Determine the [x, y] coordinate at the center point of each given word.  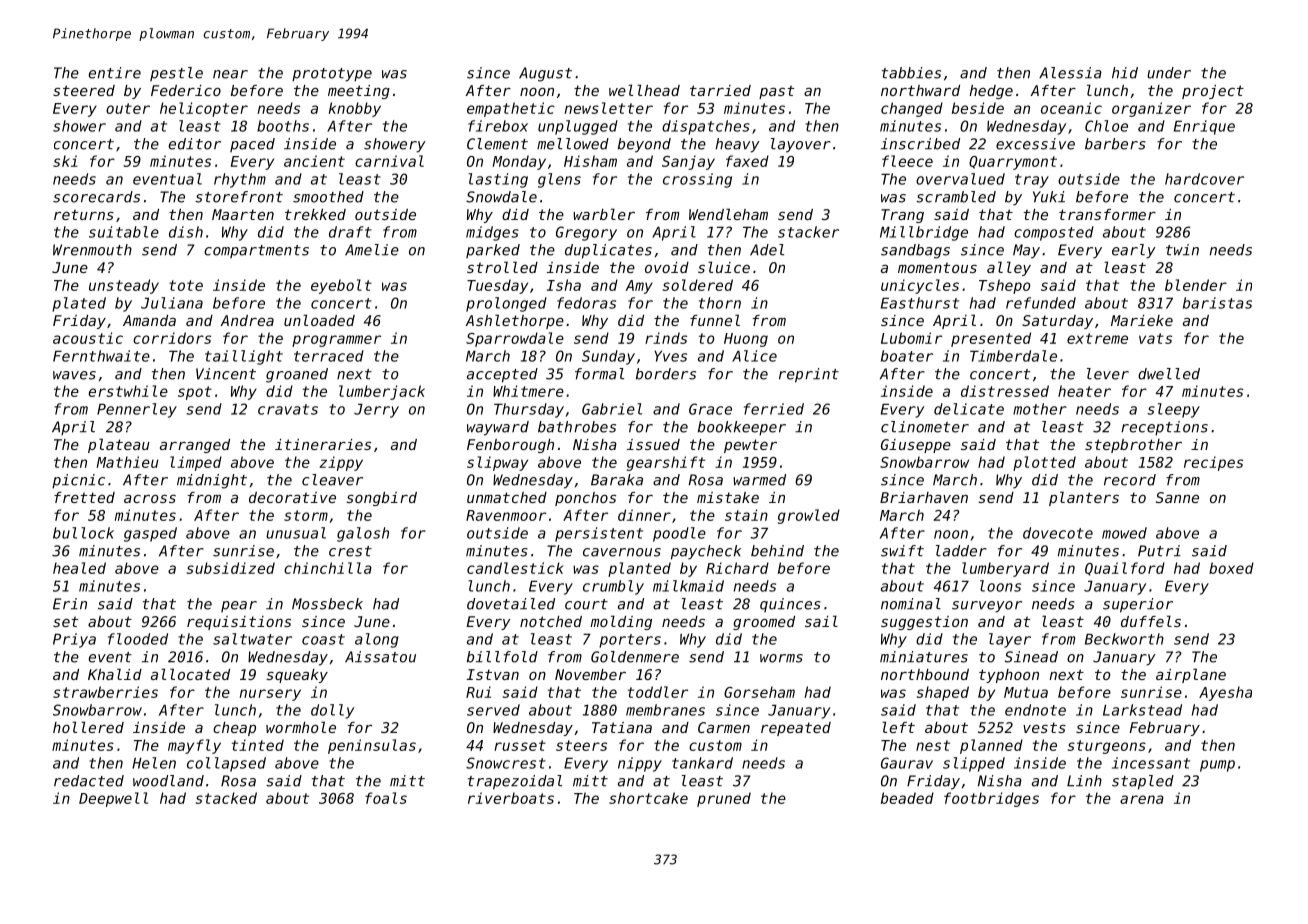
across [150, 499]
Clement [497, 144]
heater [1084, 391]
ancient [314, 161]
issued [653, 444]
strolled [502, 267]
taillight [244, 357]
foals [386, 798]
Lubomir [911, 338]
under [1169, 73]
